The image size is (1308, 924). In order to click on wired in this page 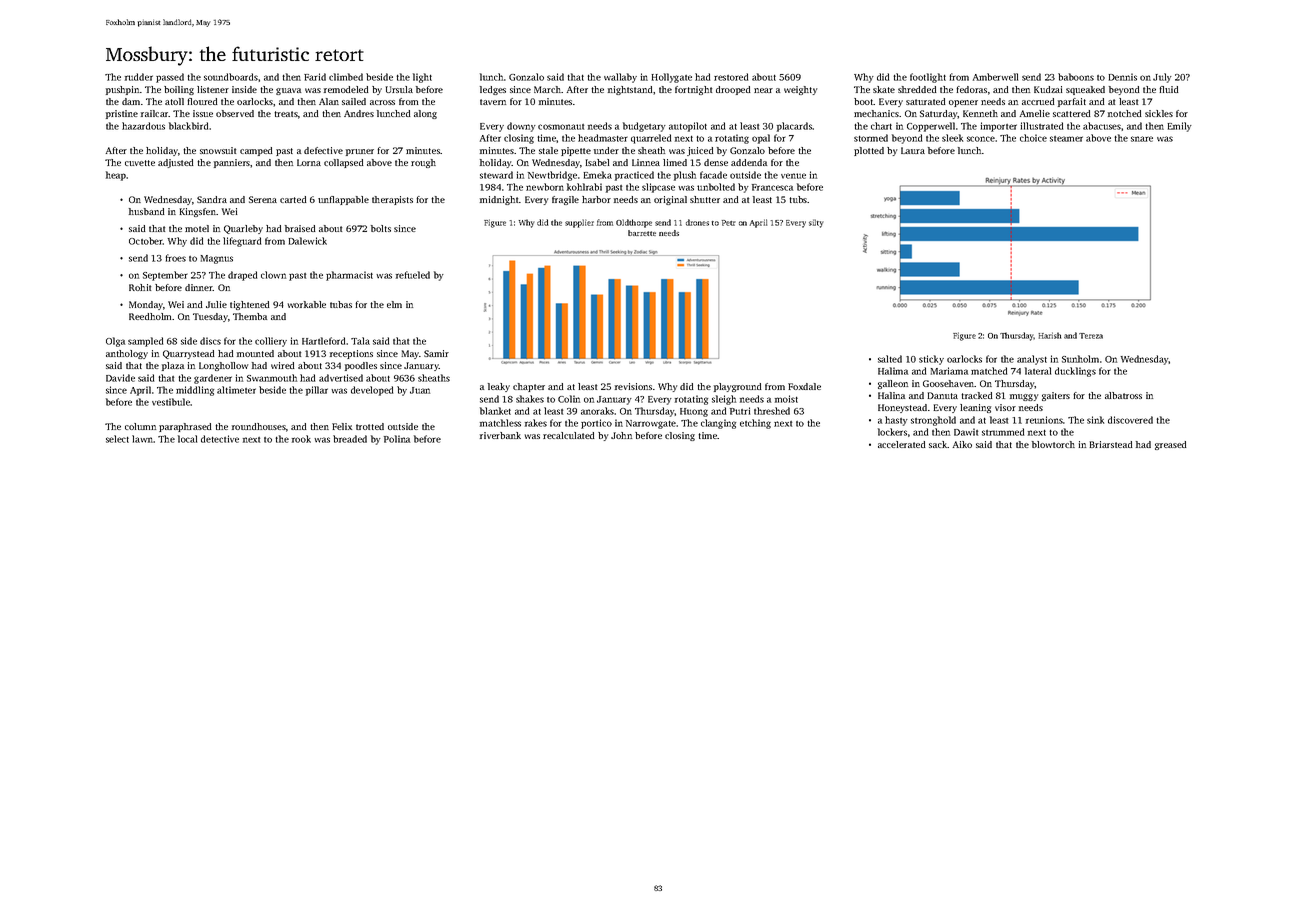, I will do `click(283, 365)`.
